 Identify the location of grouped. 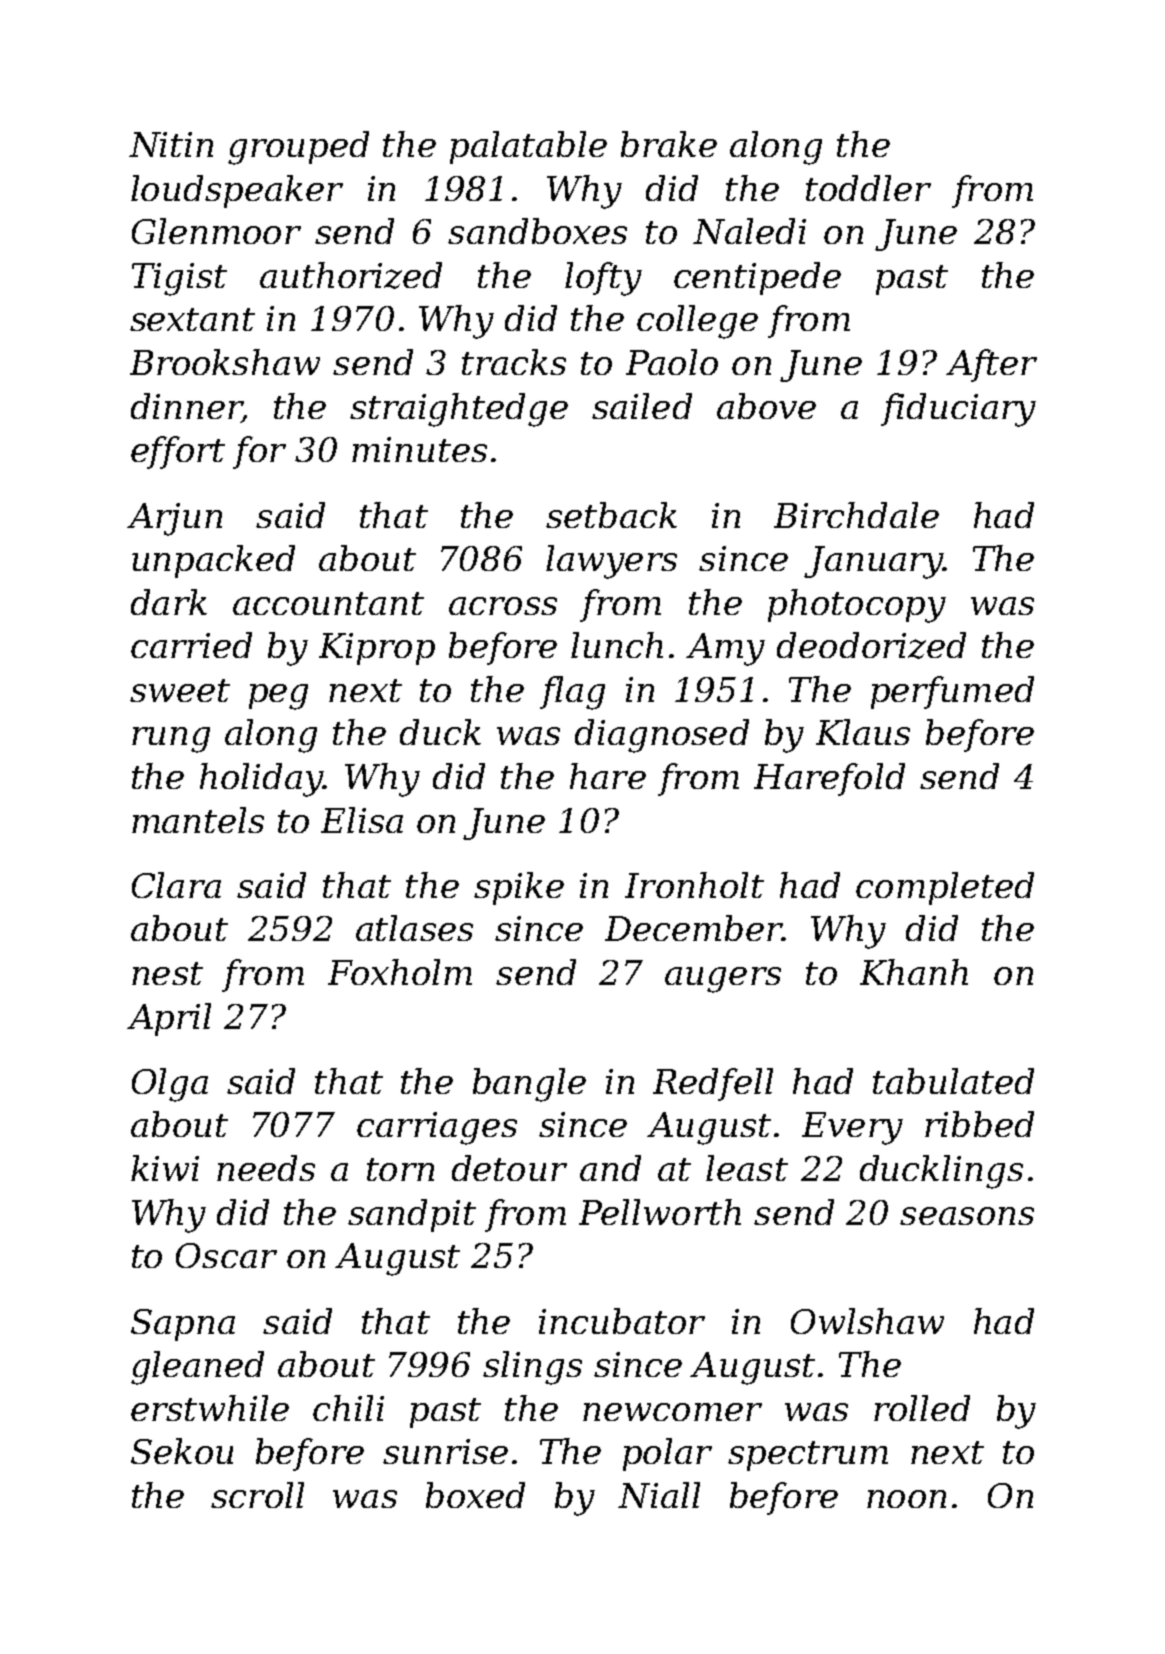
(298, 148).
